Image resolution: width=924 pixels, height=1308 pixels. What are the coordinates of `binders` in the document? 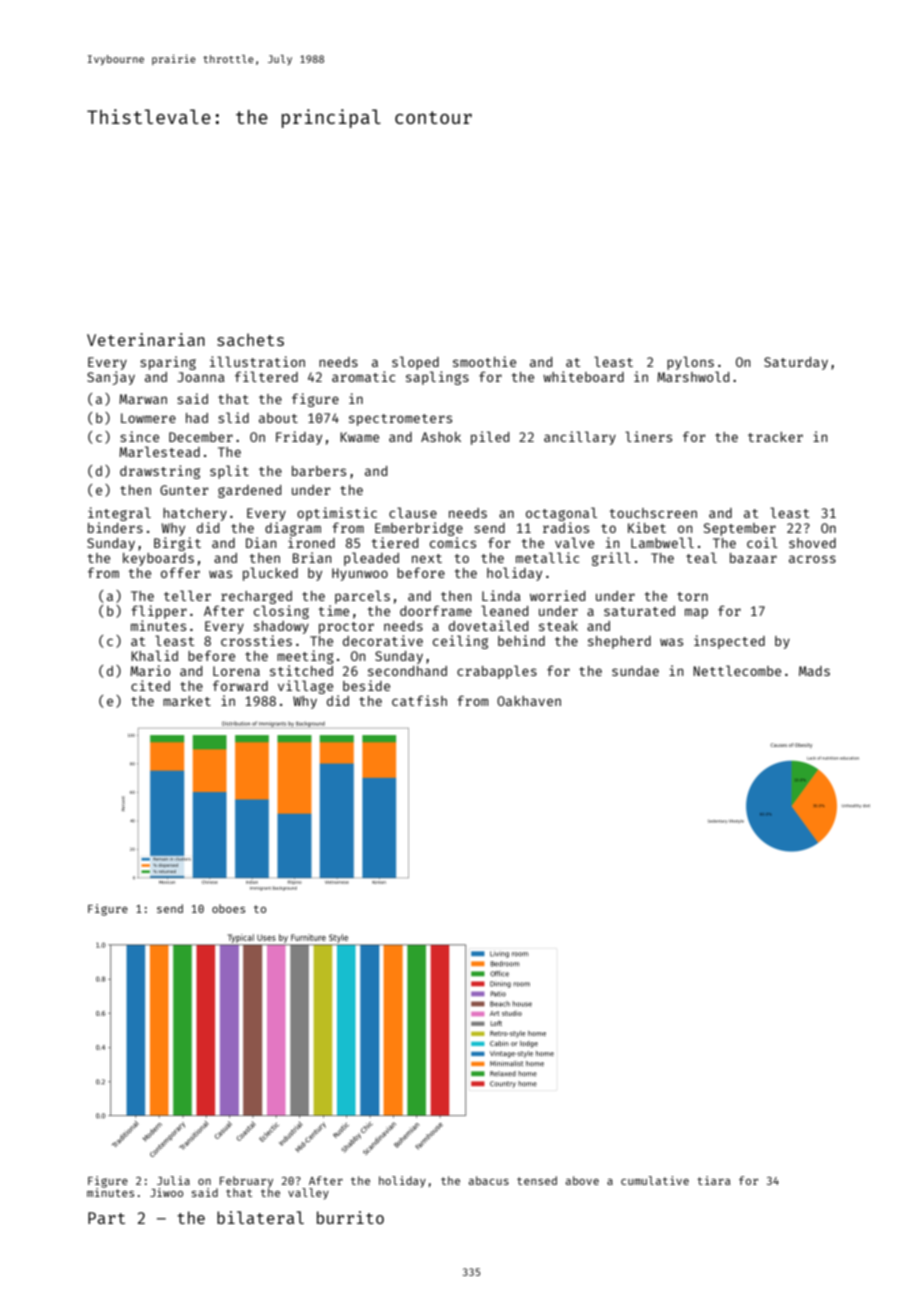 It's located at (115, 527).
